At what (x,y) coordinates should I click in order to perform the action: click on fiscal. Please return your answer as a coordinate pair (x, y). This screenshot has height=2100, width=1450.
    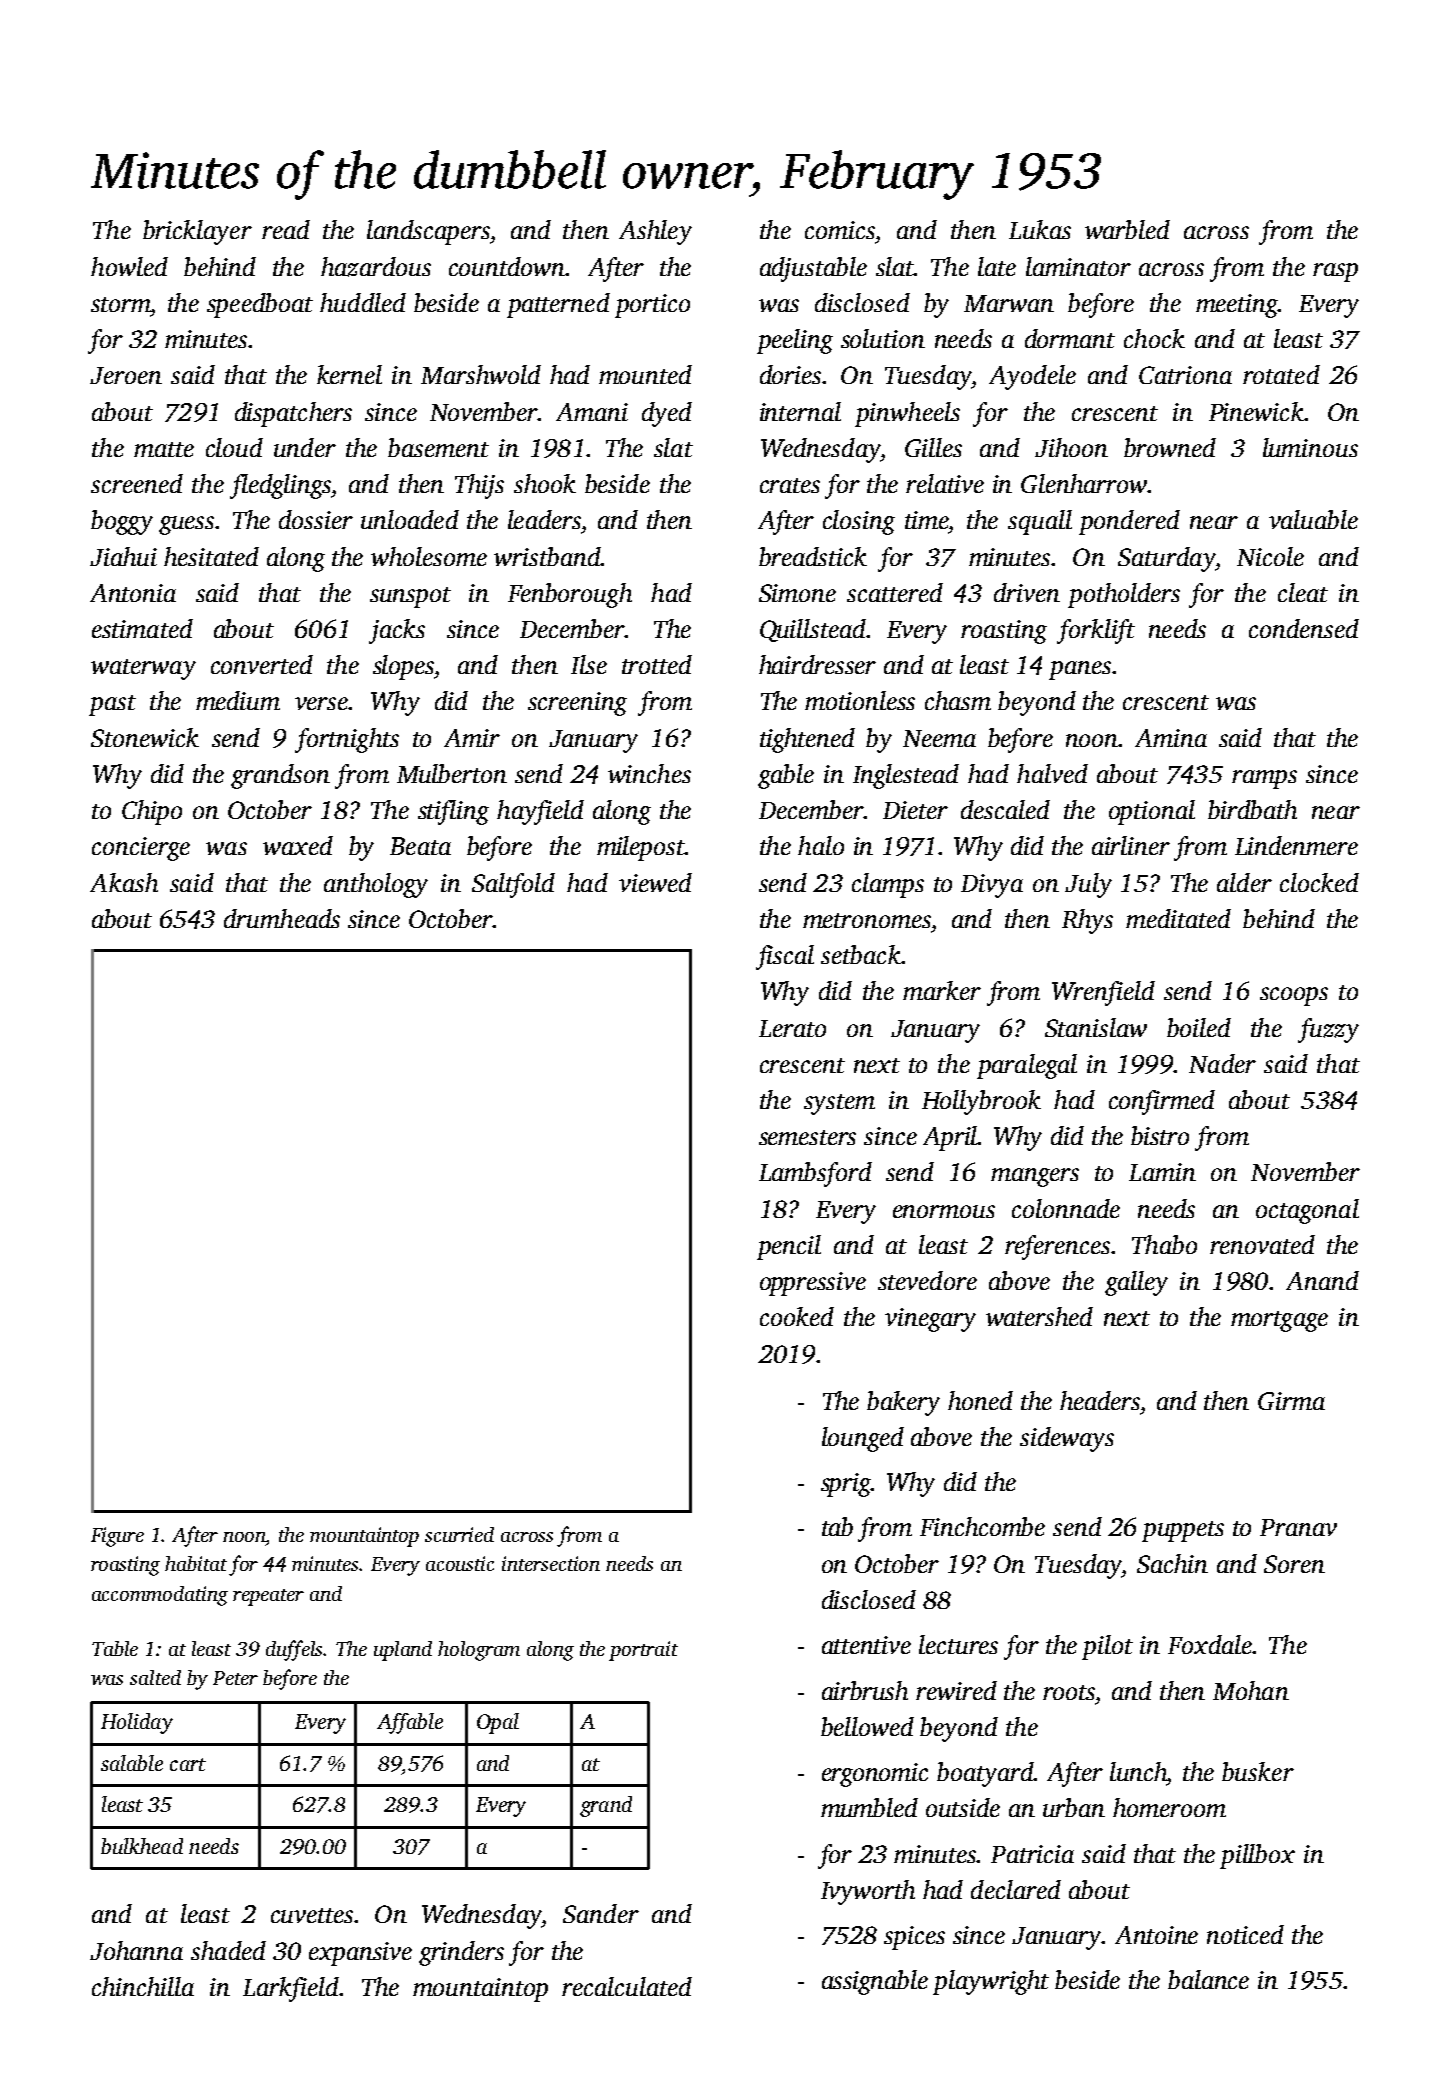
    Looking at the image, I should click on (785, 957).
